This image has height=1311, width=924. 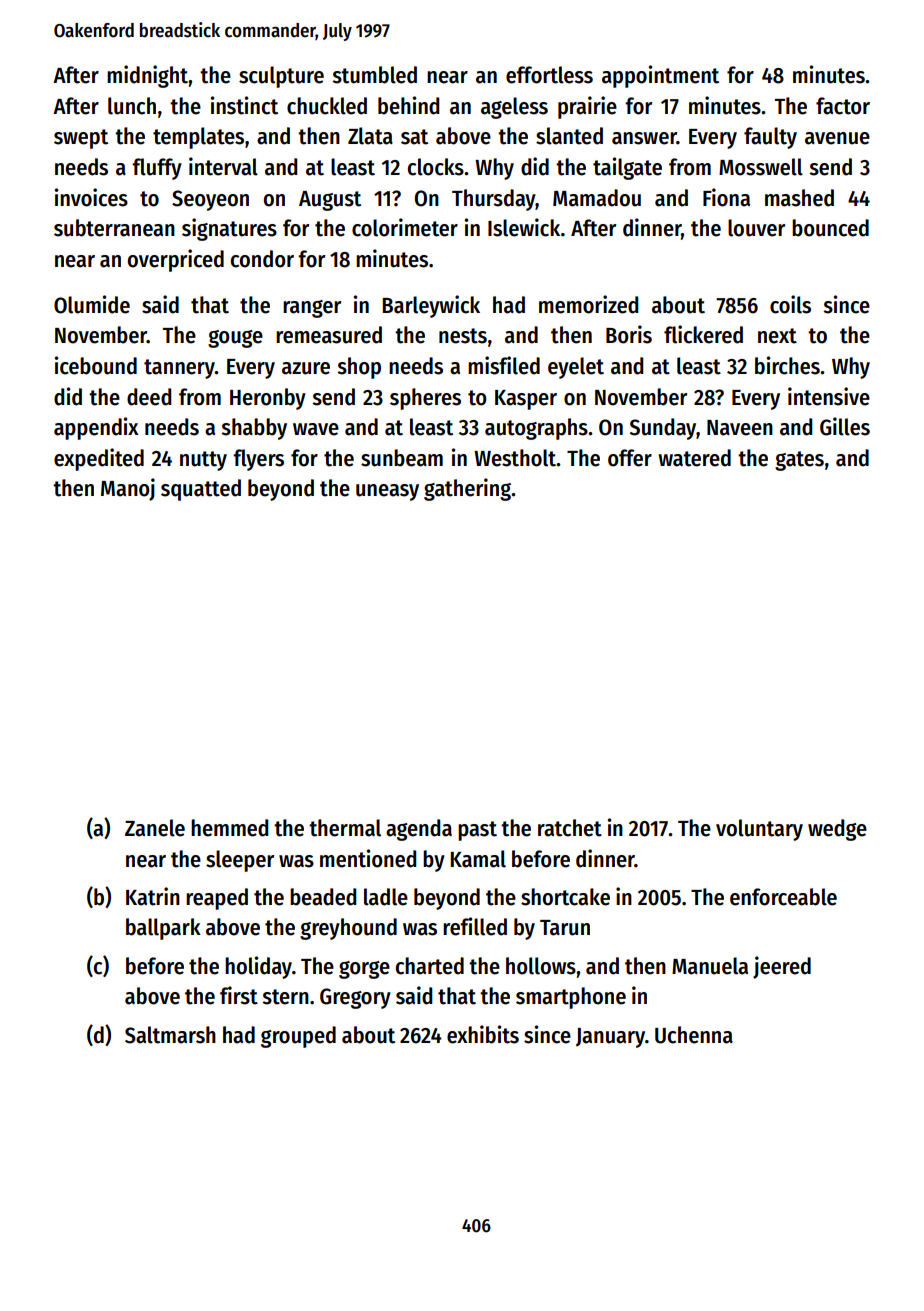 I want to click on gathering, so click(x=468, y=489).
